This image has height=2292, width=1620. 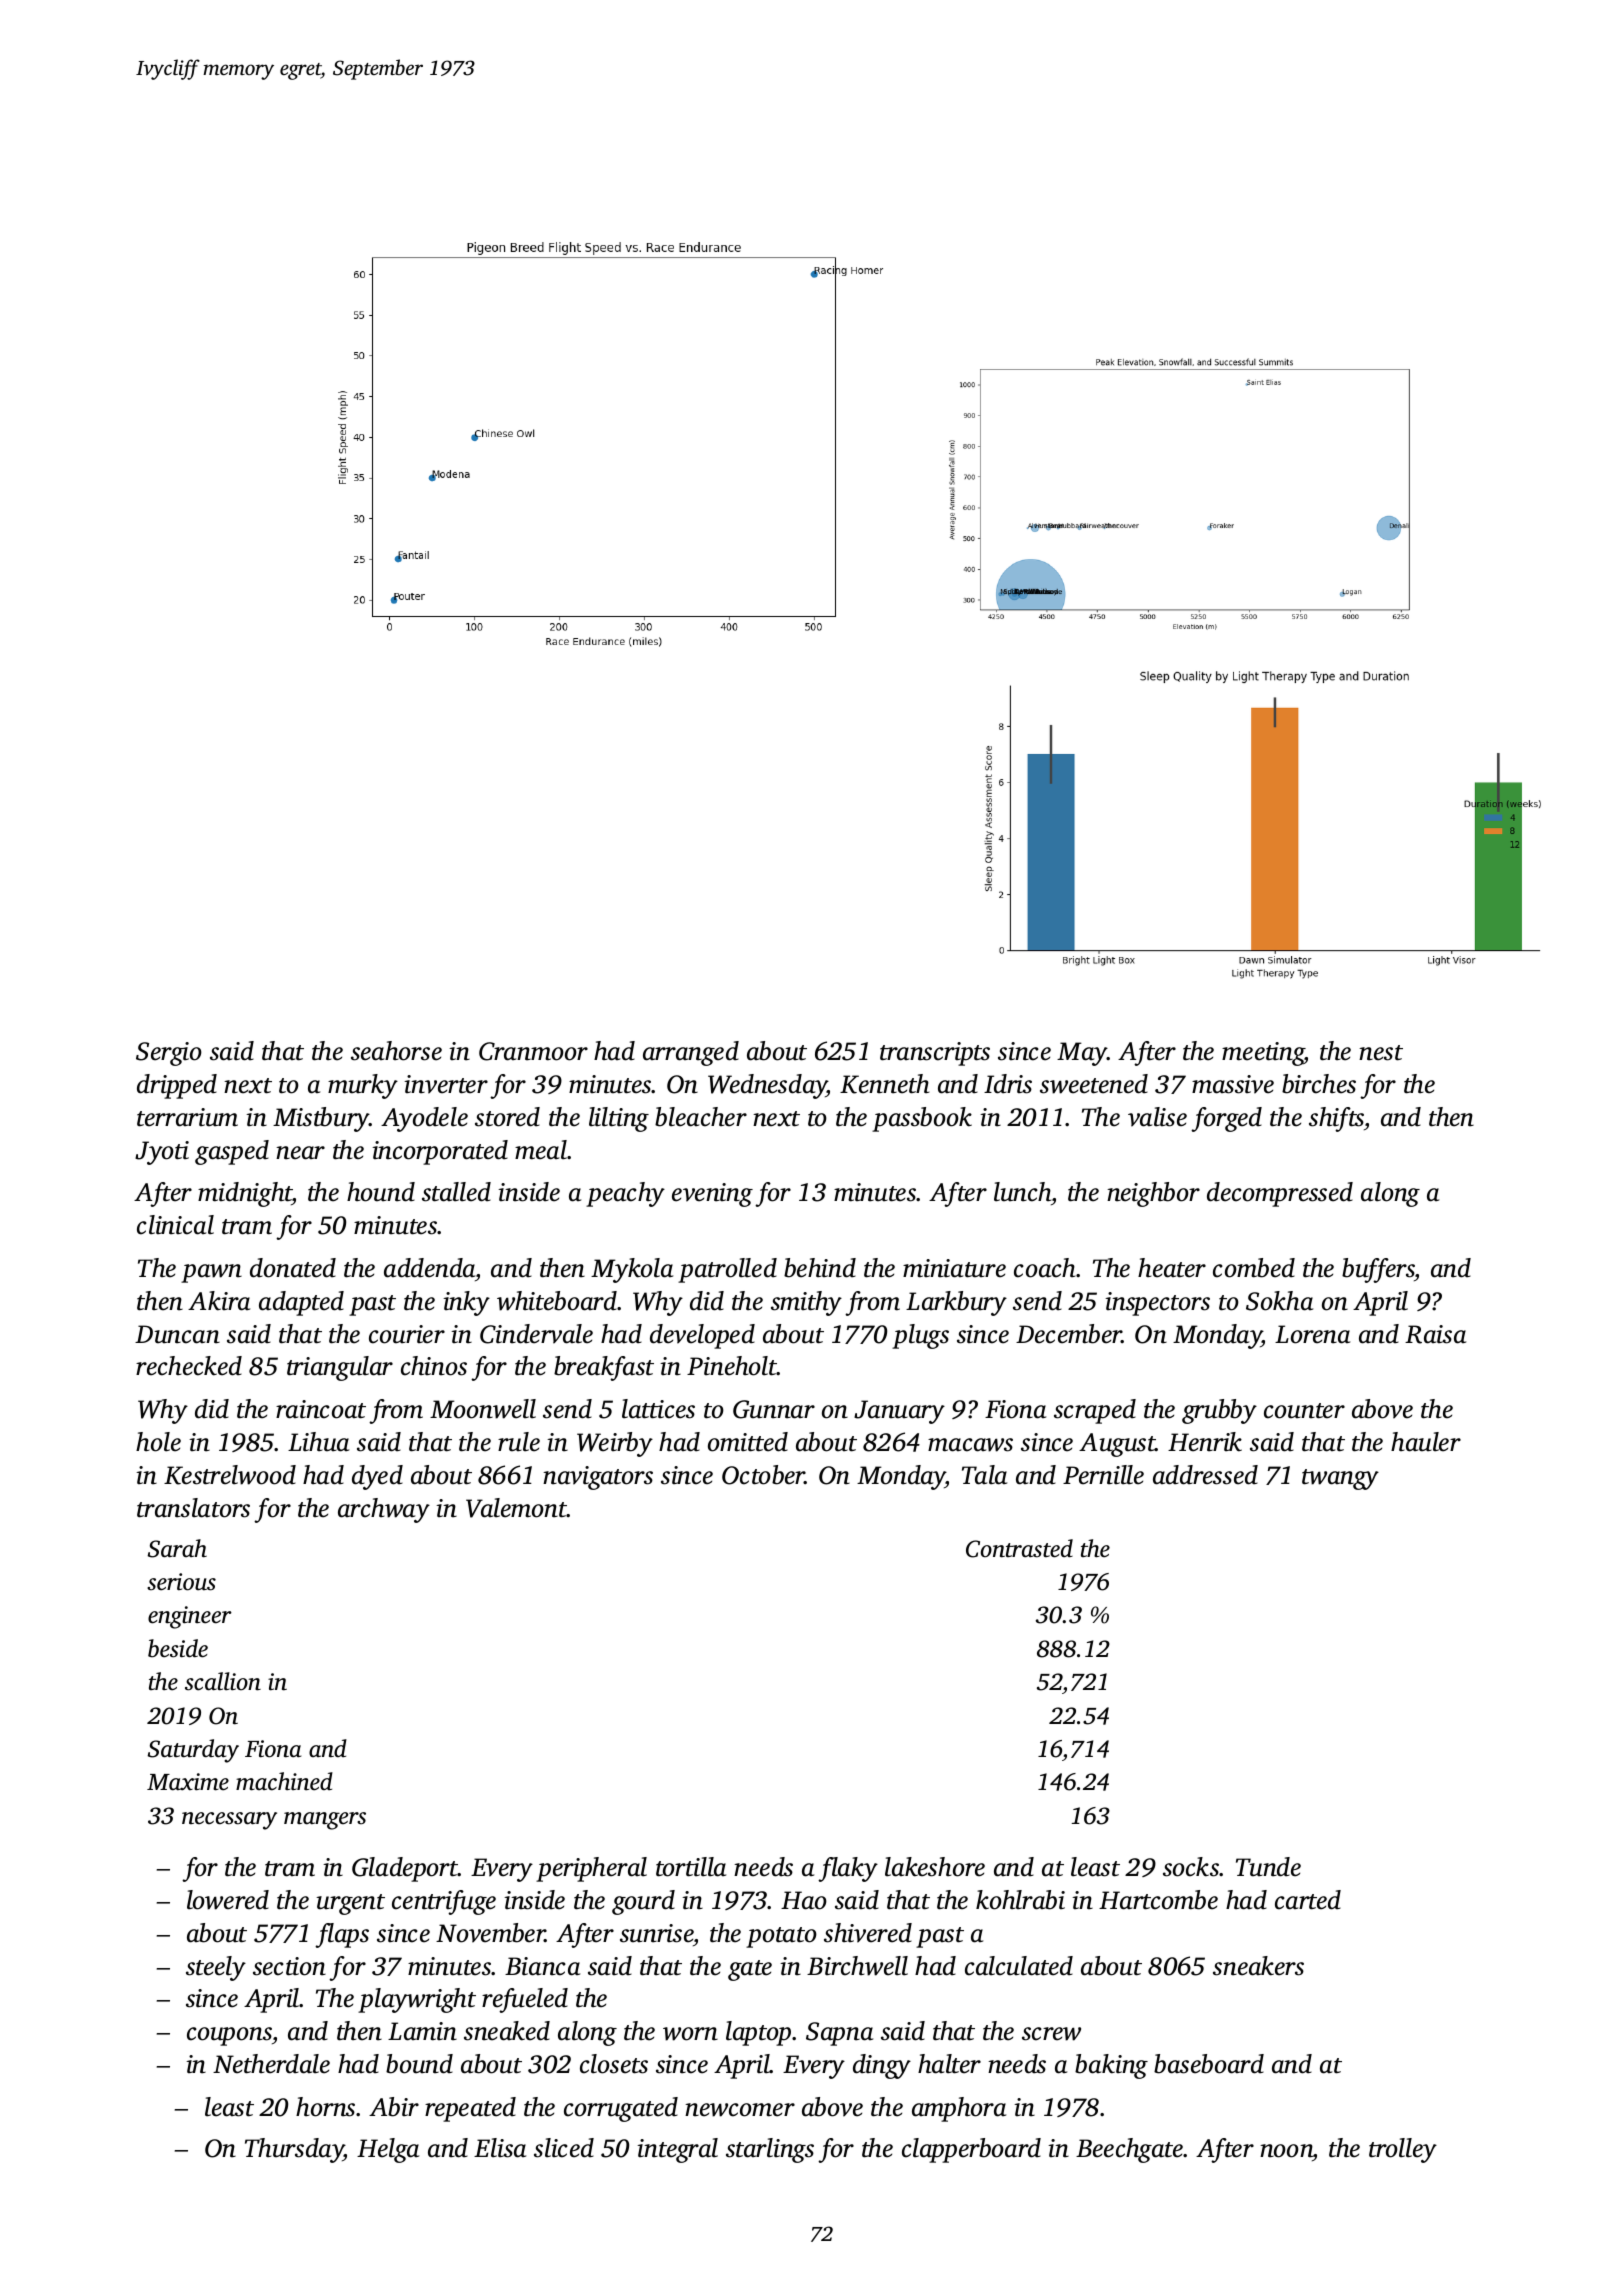 What do you see at coordinates (935, 1054) in the image?
I see `transcripts` at bounding box center [935, 1054].
